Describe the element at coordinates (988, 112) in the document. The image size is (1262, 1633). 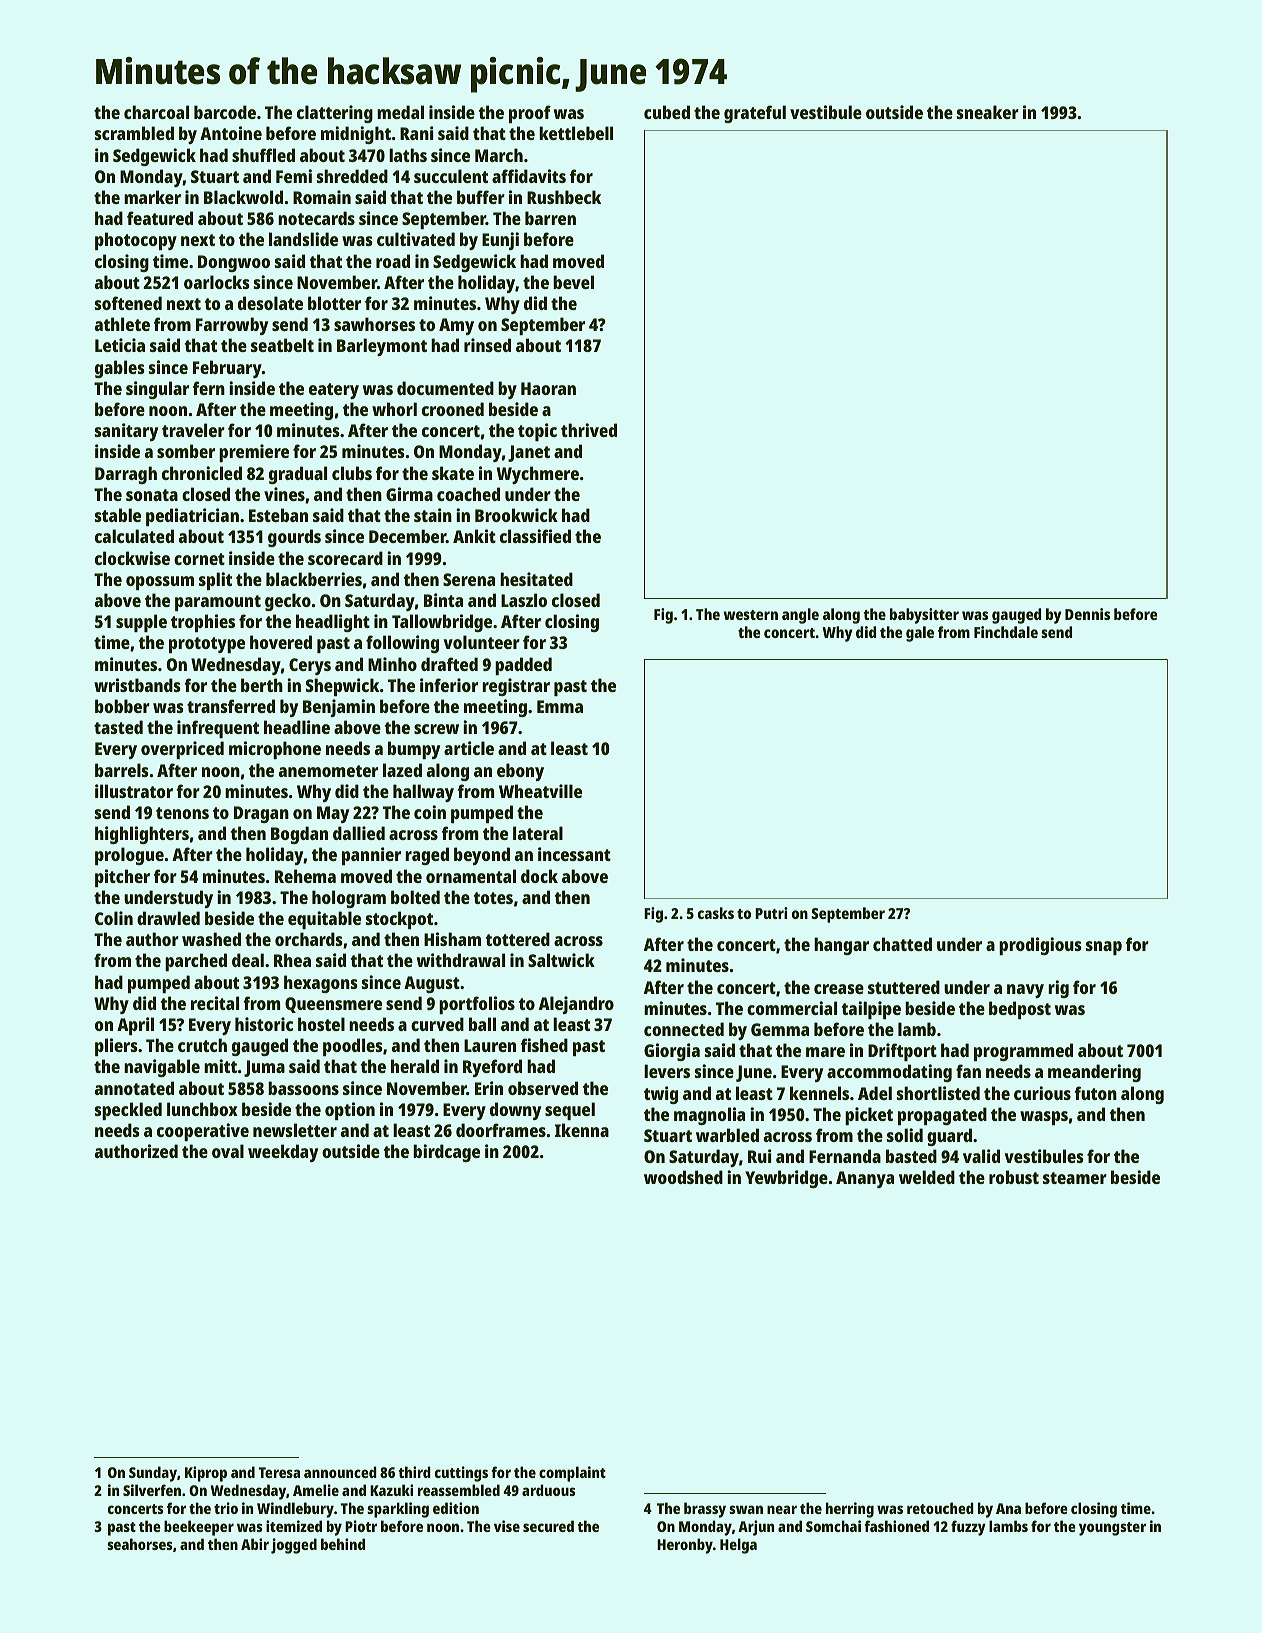
I see `sneaker` at that location.
